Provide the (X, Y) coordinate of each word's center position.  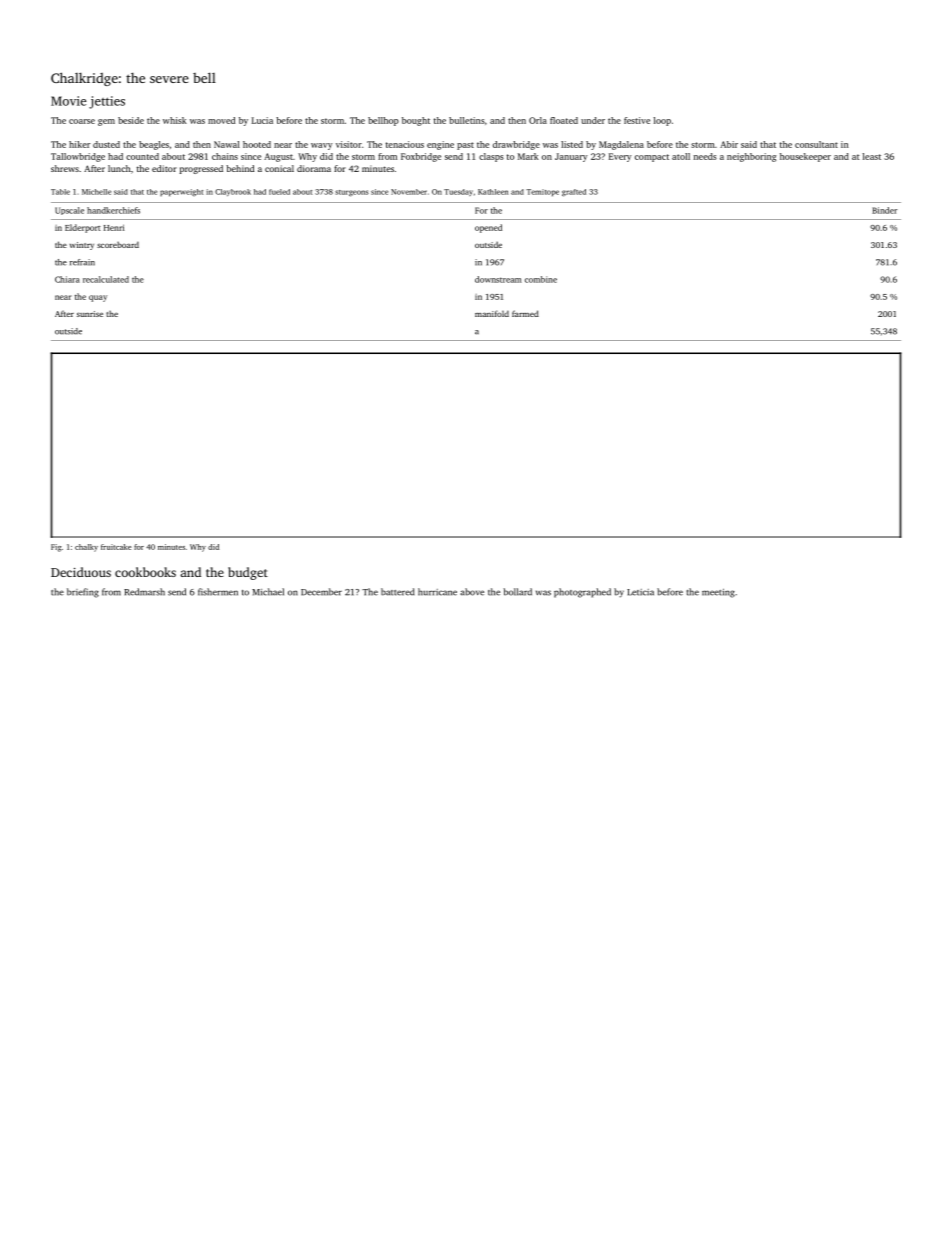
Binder (884, 210)
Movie (68, 101)
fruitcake (116, 547)
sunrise (90, 314)
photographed (582, 593)
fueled (279, 192)
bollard (518, 592)
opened (488, 228)
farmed (525, 313)
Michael (268, 592)
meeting (718, 593)
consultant (816, 144)
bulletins (467, 120)
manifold (492, 313)
